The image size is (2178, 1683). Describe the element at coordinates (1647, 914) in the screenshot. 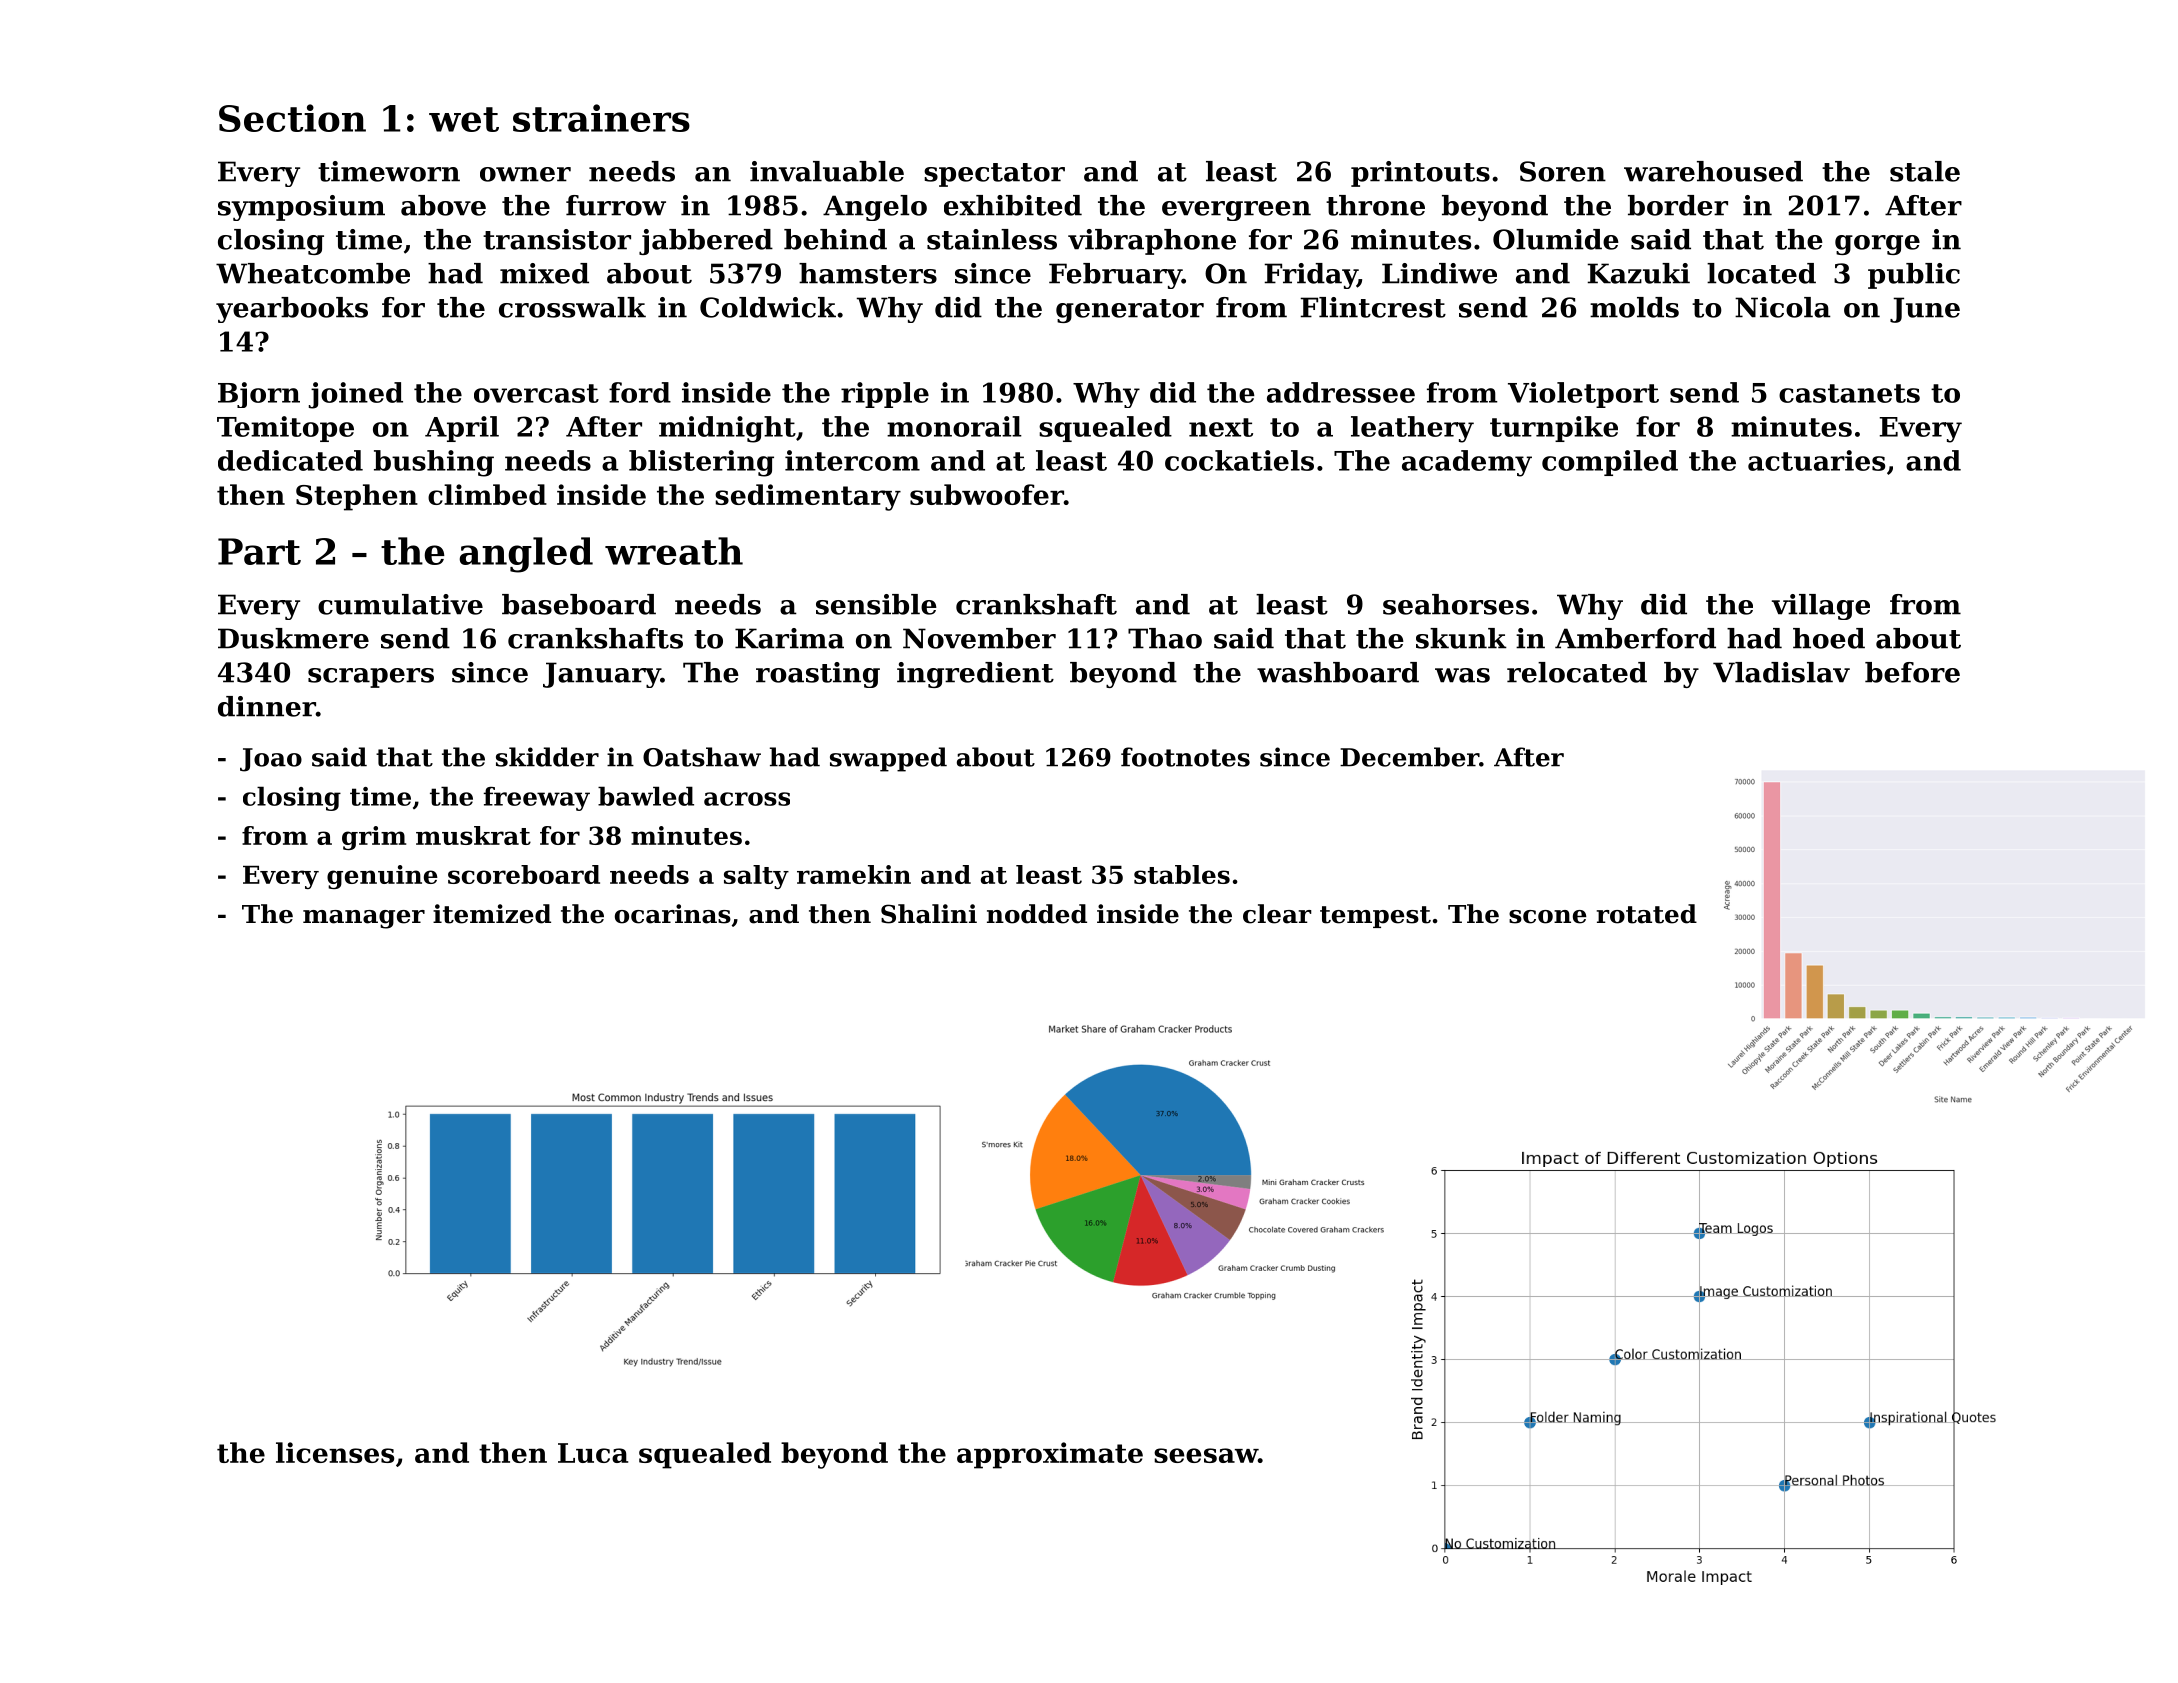

I see `rotated` at that location.
